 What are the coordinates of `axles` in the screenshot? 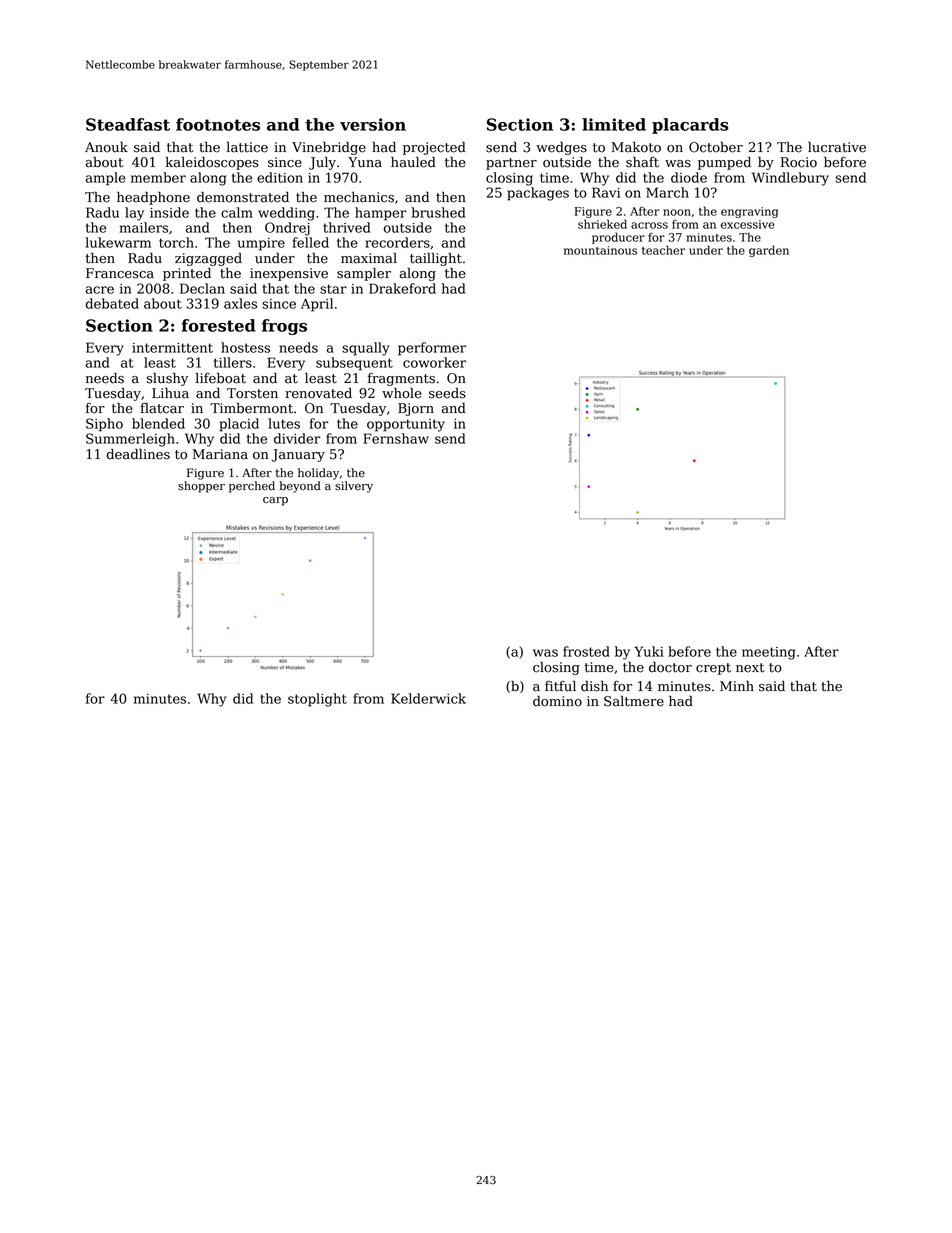 It's located at (240, 303).
